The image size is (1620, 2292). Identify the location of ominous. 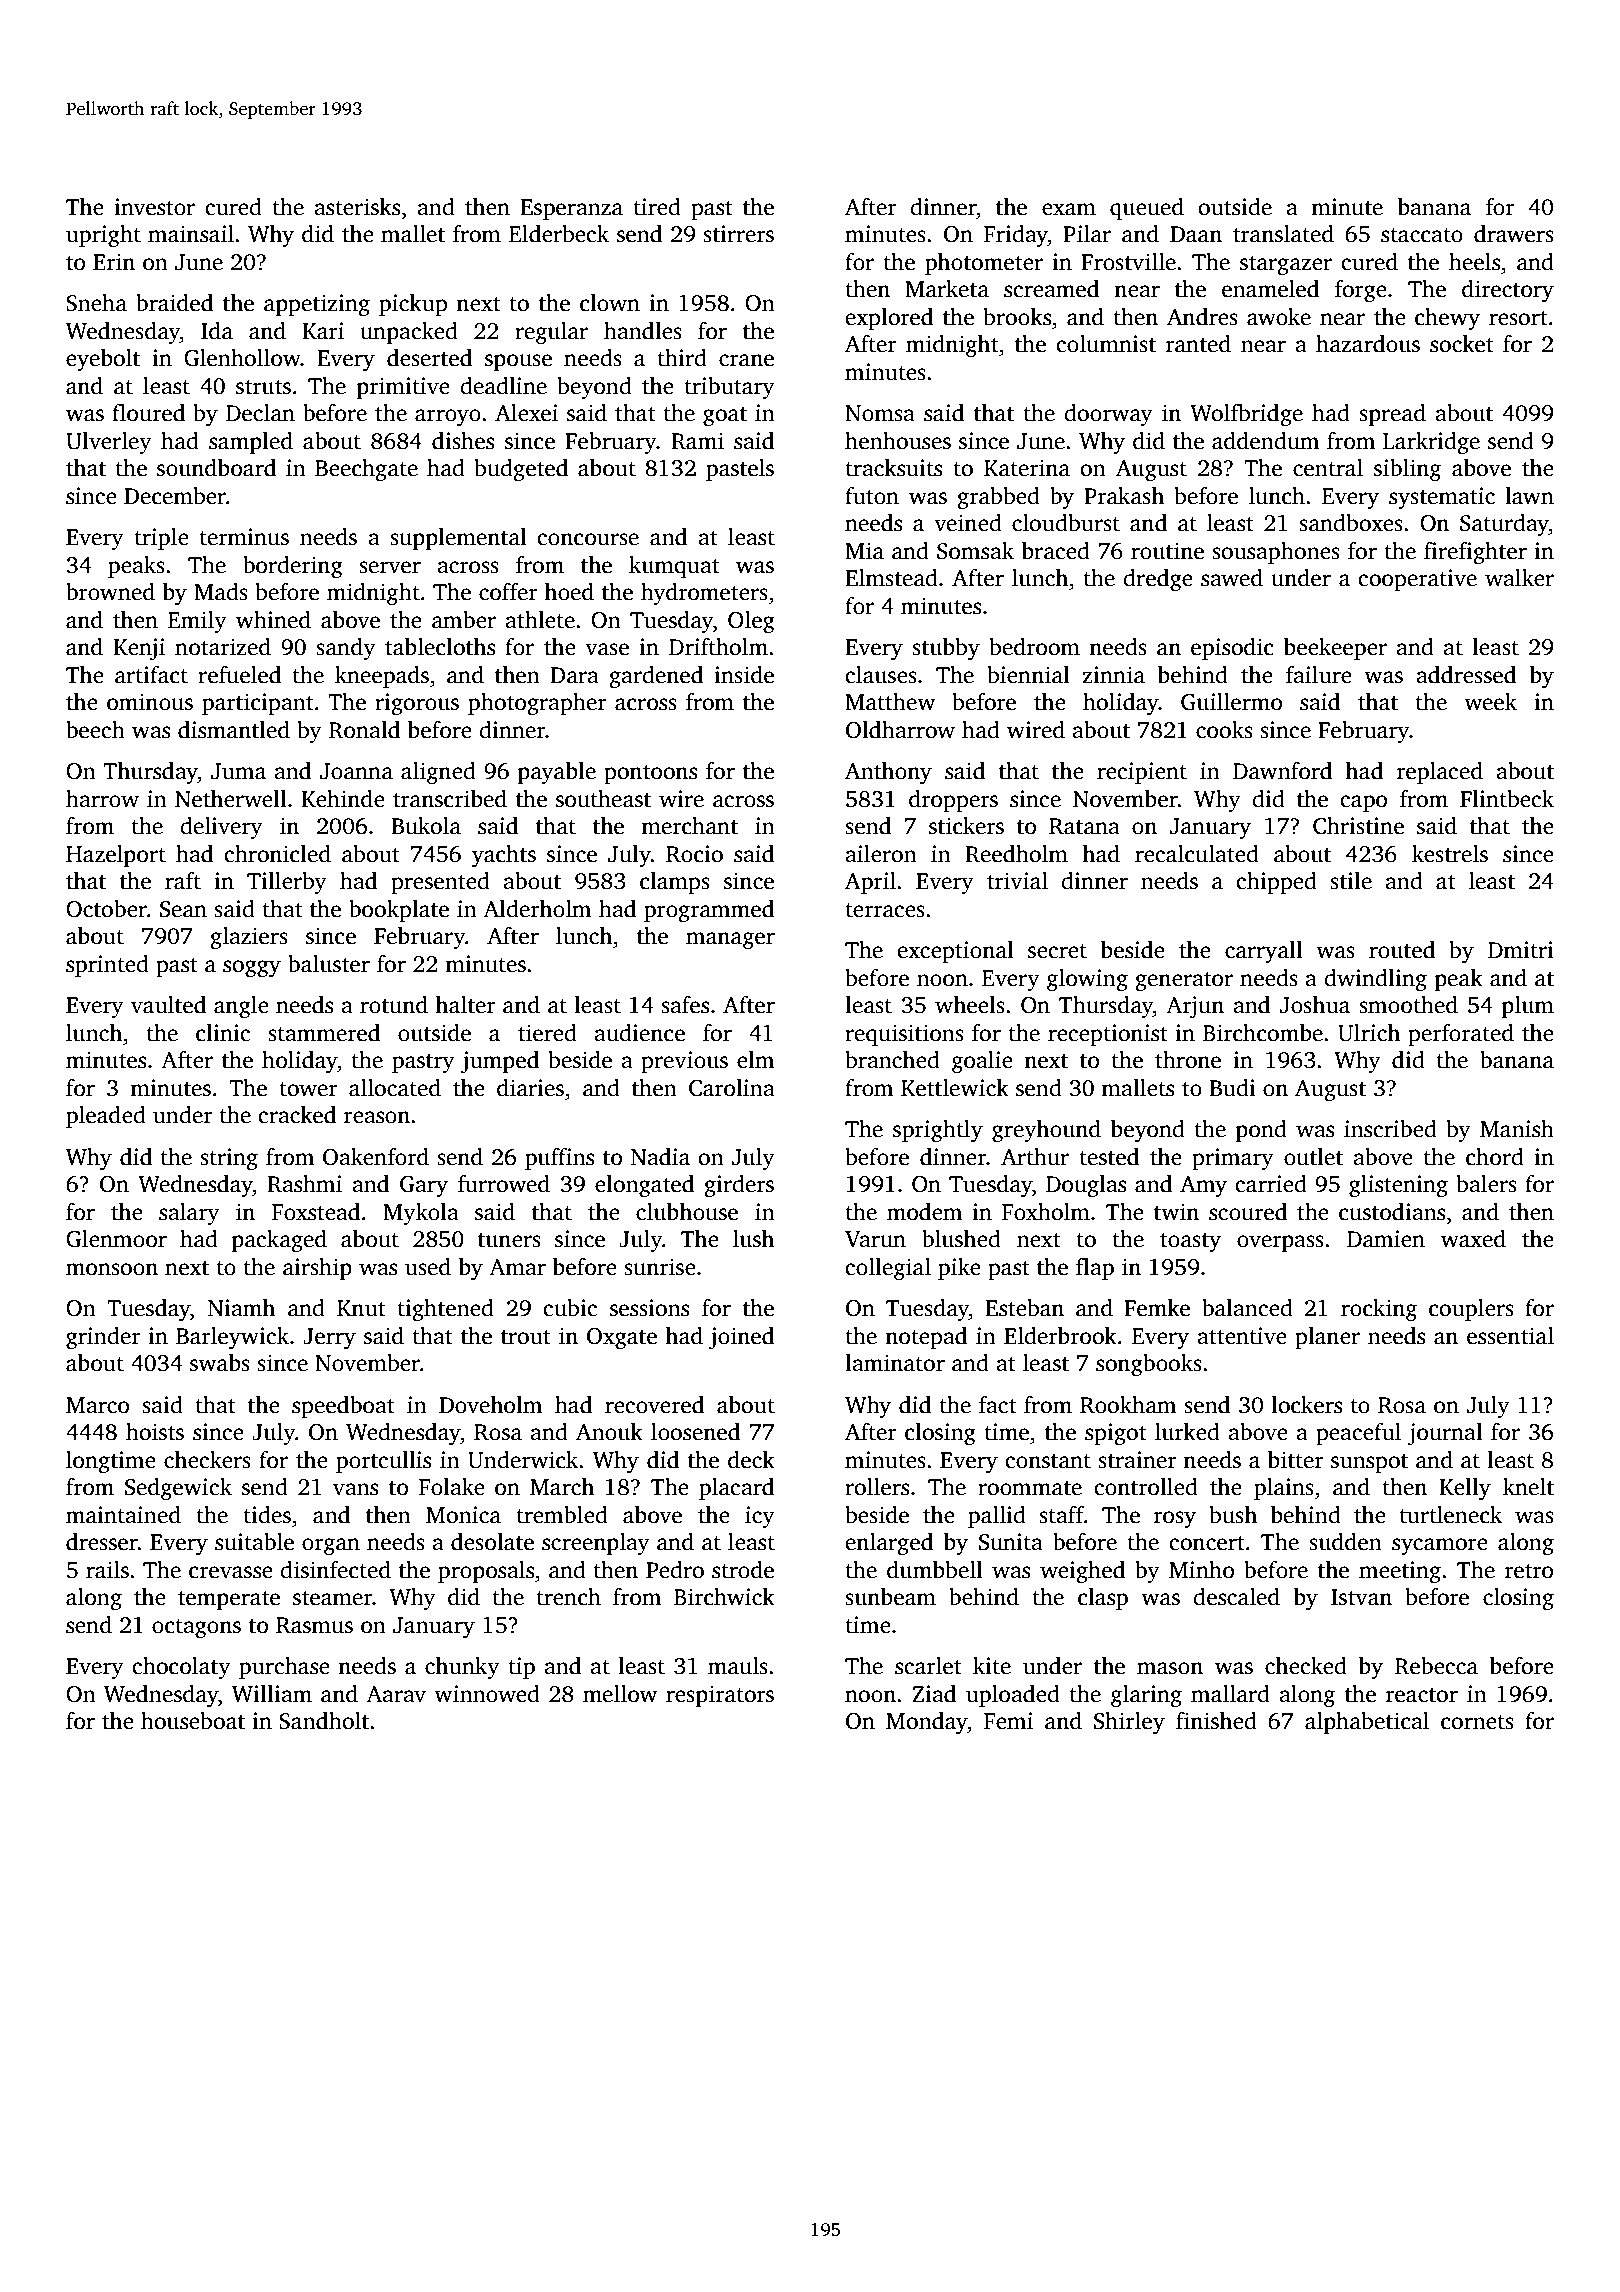
(150, 702).
